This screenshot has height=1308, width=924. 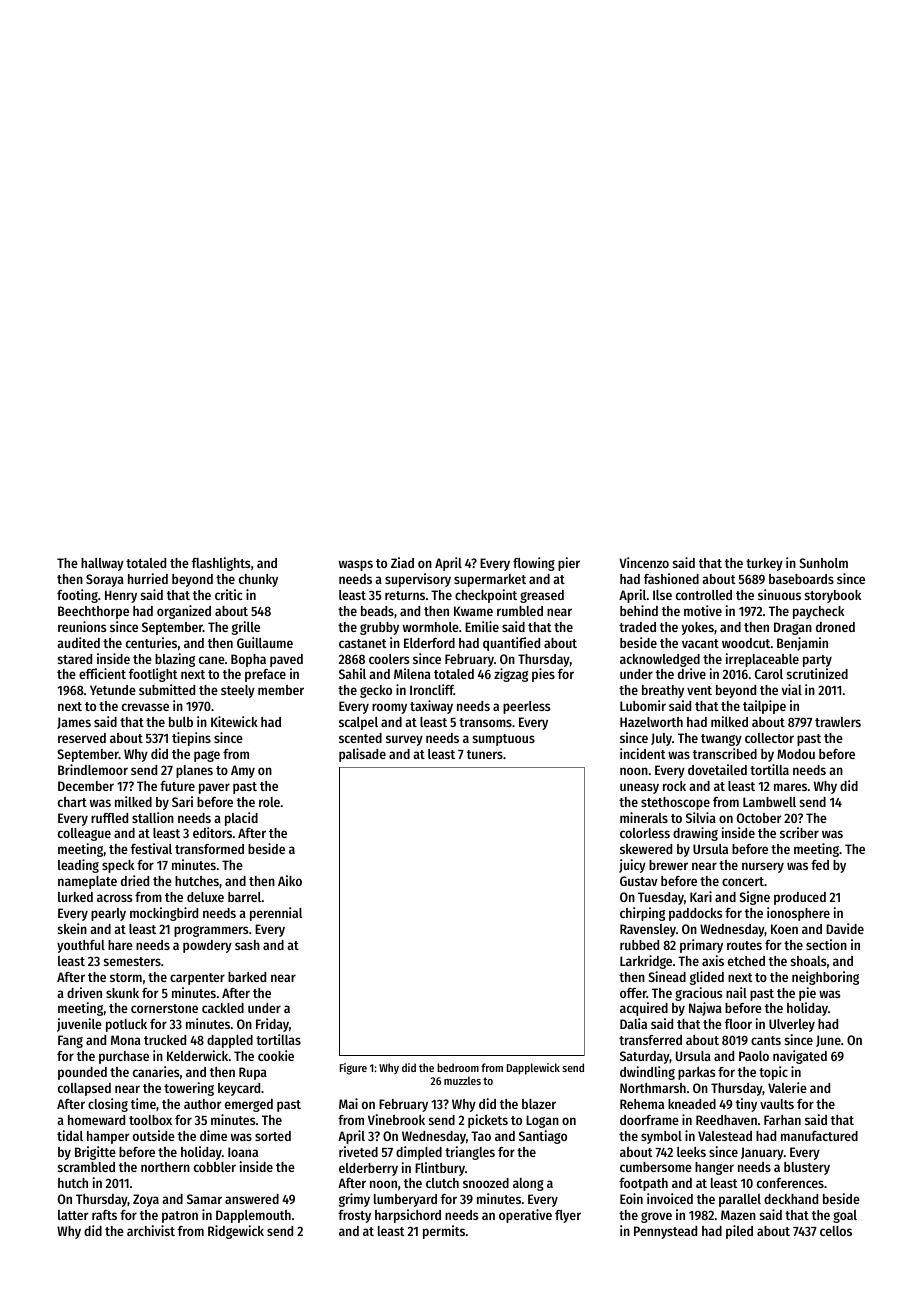 I want to click on blazer, so click(x=539, y=1104).
